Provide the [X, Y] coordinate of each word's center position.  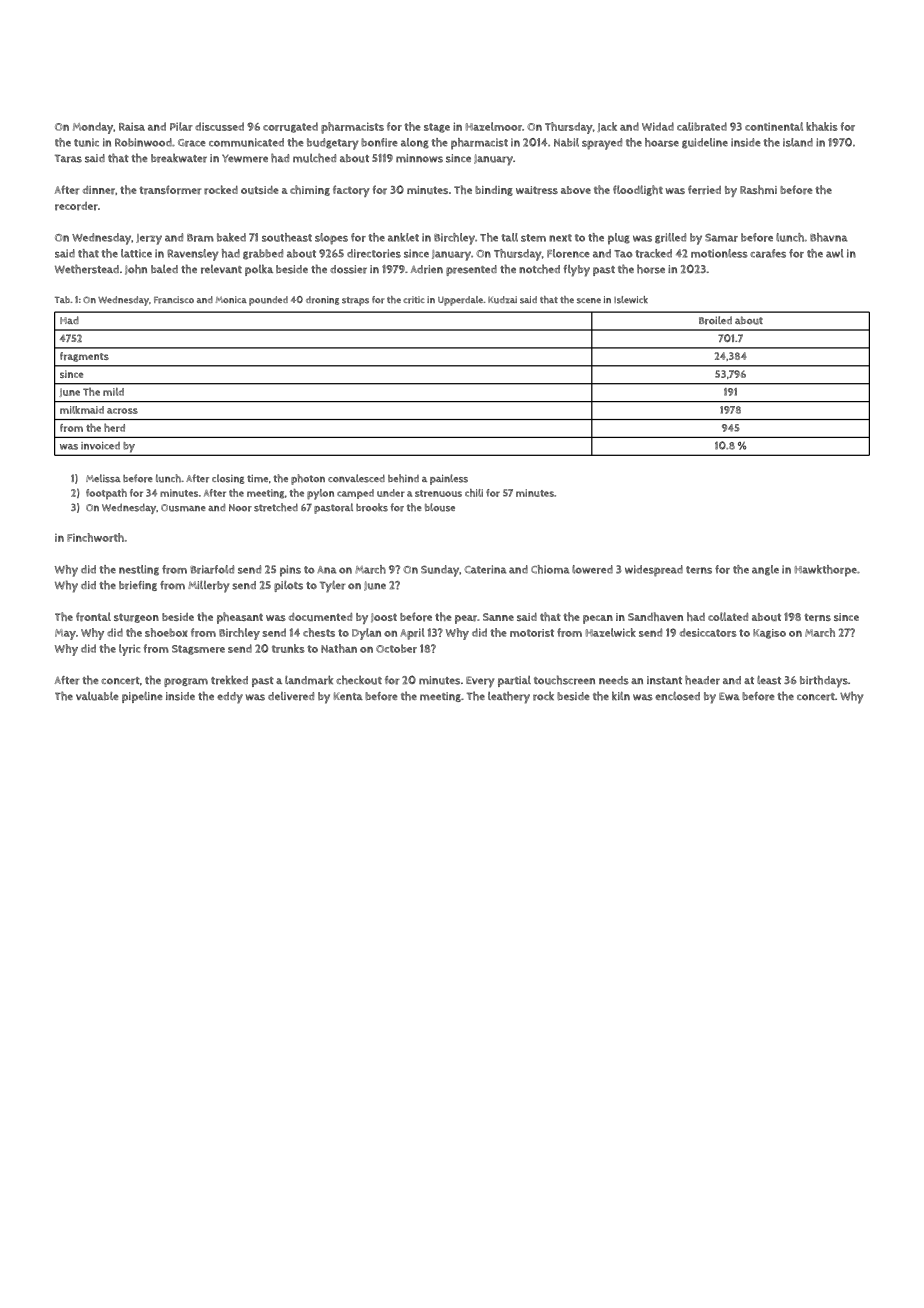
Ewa [729, 696]
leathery [509, 697]
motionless [719, 253]
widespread [654, 571]
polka [259, 270]
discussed [219, 126]
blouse [440, 507]
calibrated [702, 126]
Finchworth [95, 537]
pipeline [142, 697]
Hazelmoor [494, 126]
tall [510, 237]
